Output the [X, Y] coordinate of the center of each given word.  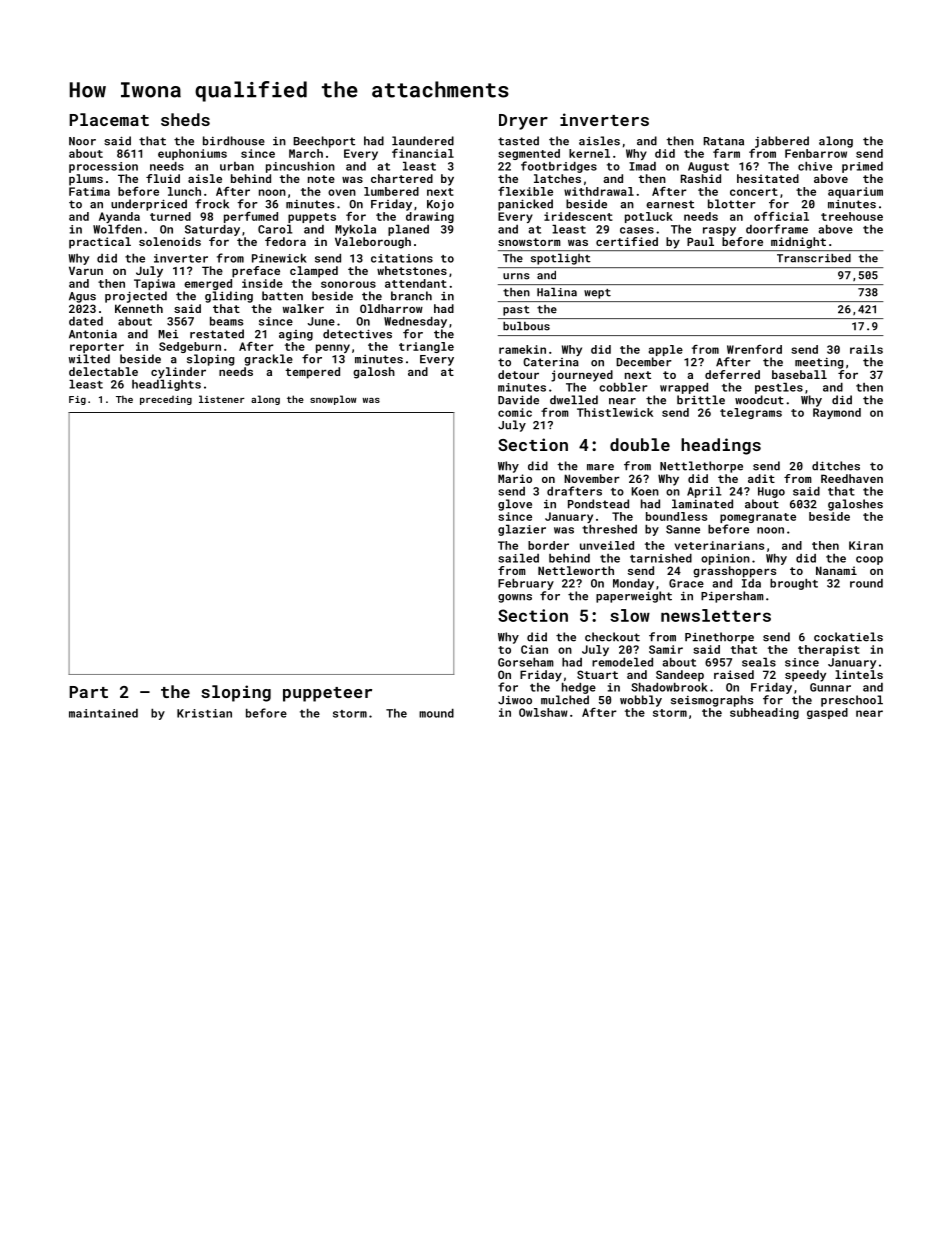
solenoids [170, 241]
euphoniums [192, 154]
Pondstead [598, 504]
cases [637, 230]
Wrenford [754, 349]
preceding [166, 400]
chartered [402, 178]
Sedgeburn [190, 347]
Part [88, 692]
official [781, 216]
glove [515, 505]
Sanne [683, 529]
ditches [836, 466]
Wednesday [415, 322]
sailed [518, 558]
